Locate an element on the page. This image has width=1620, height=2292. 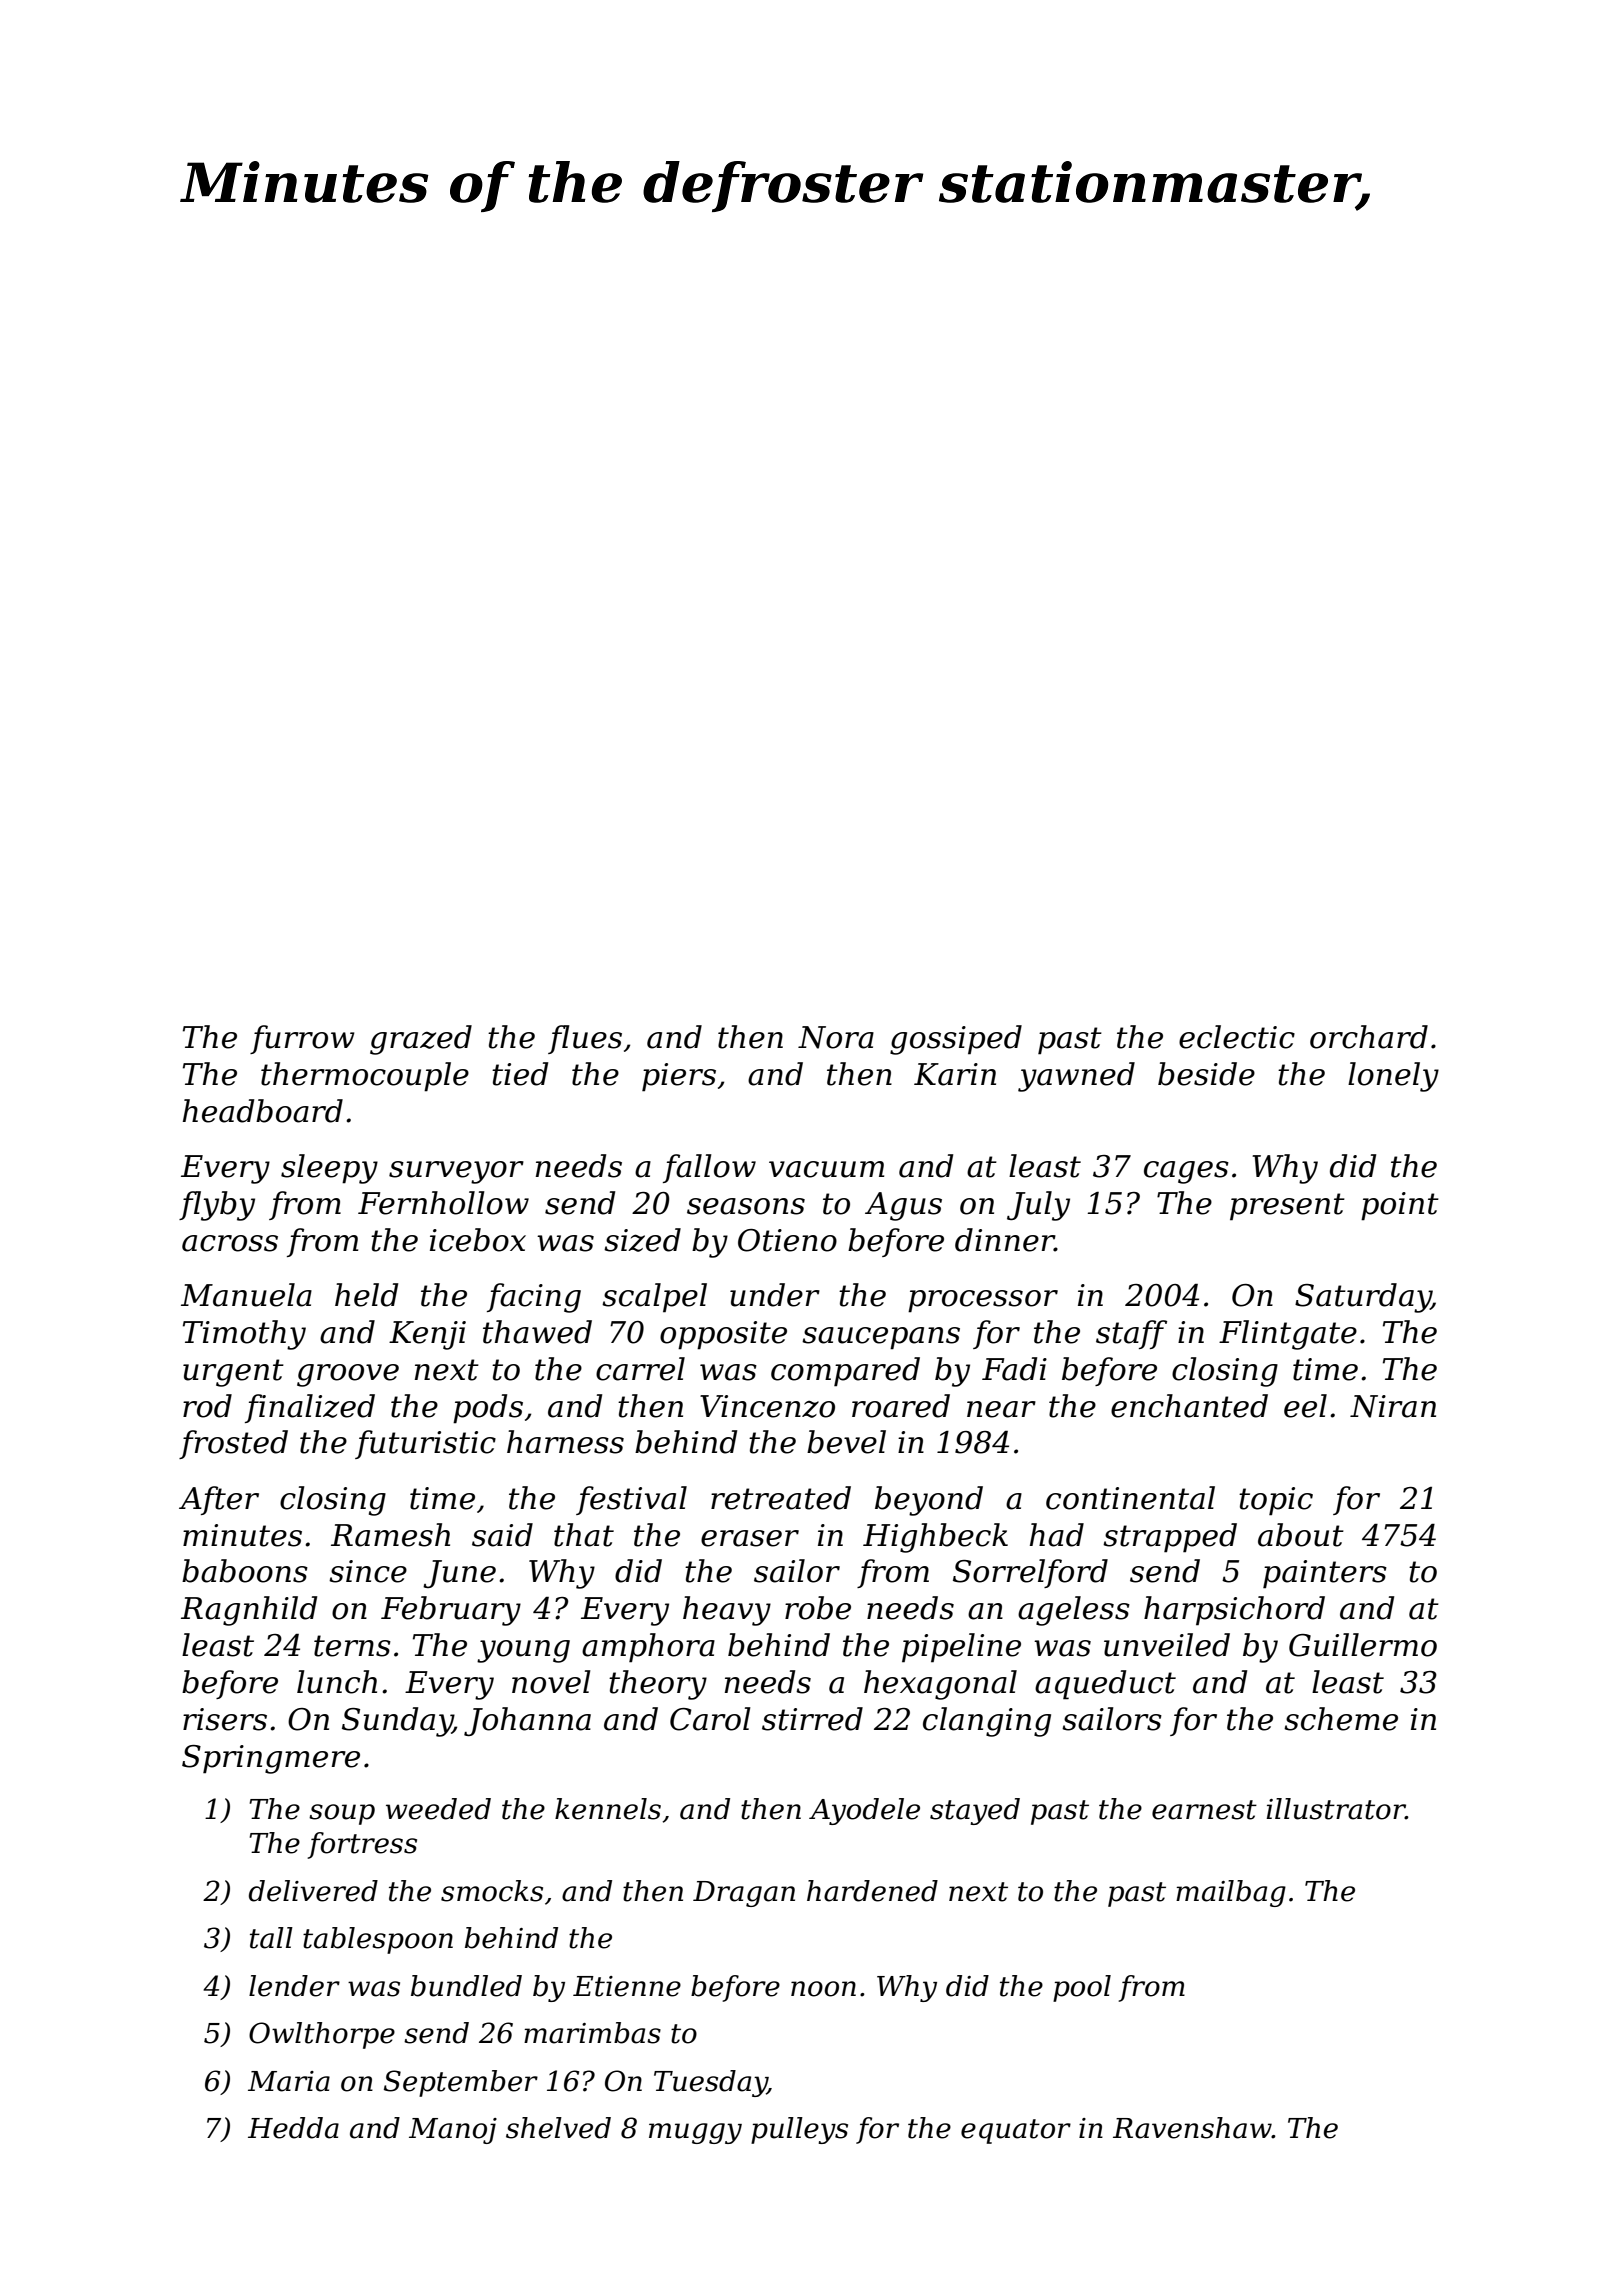
eclectic is located at coordinates (1237, 1037).
